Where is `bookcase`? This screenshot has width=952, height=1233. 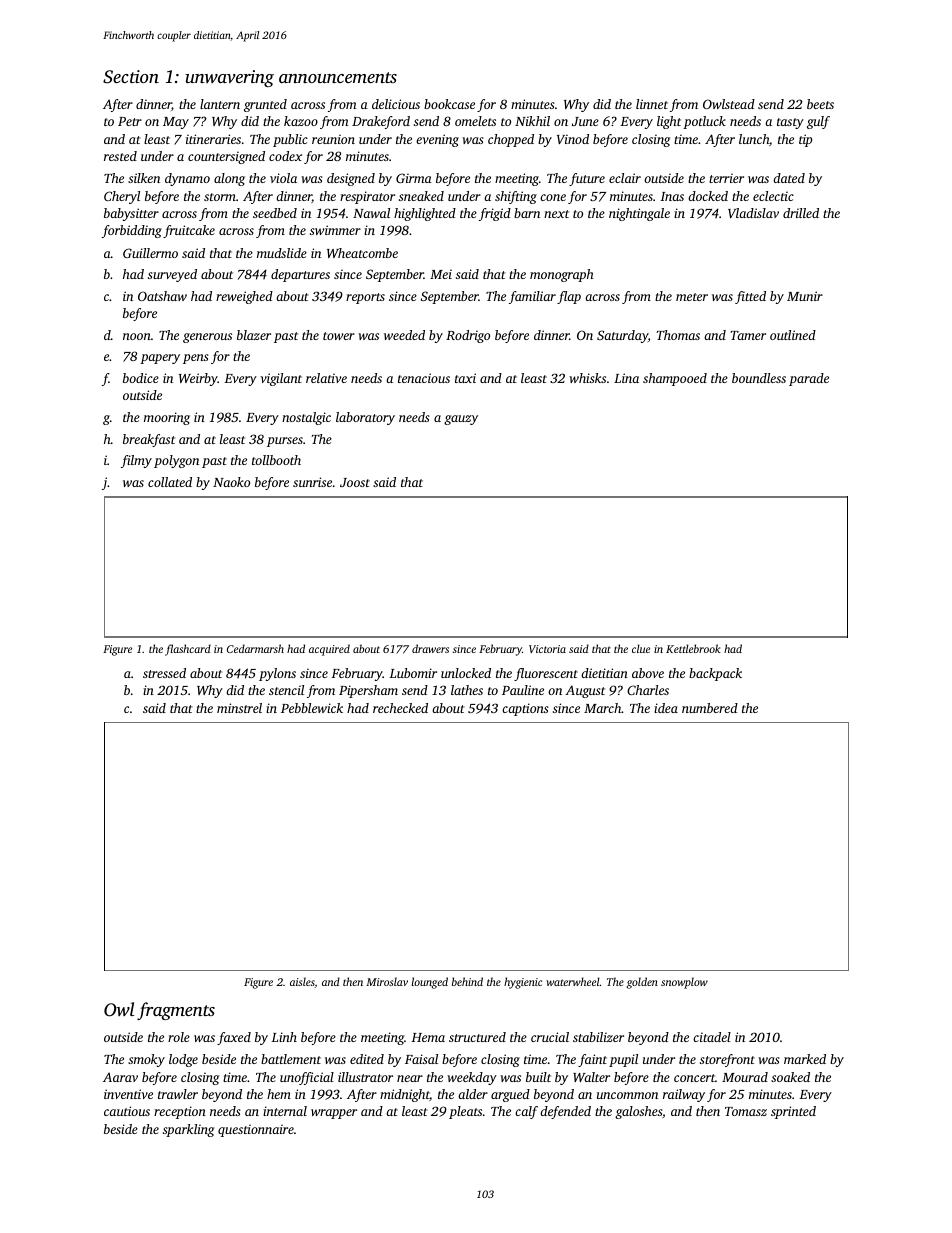
bookcase is located at coordinates (449, 104).
